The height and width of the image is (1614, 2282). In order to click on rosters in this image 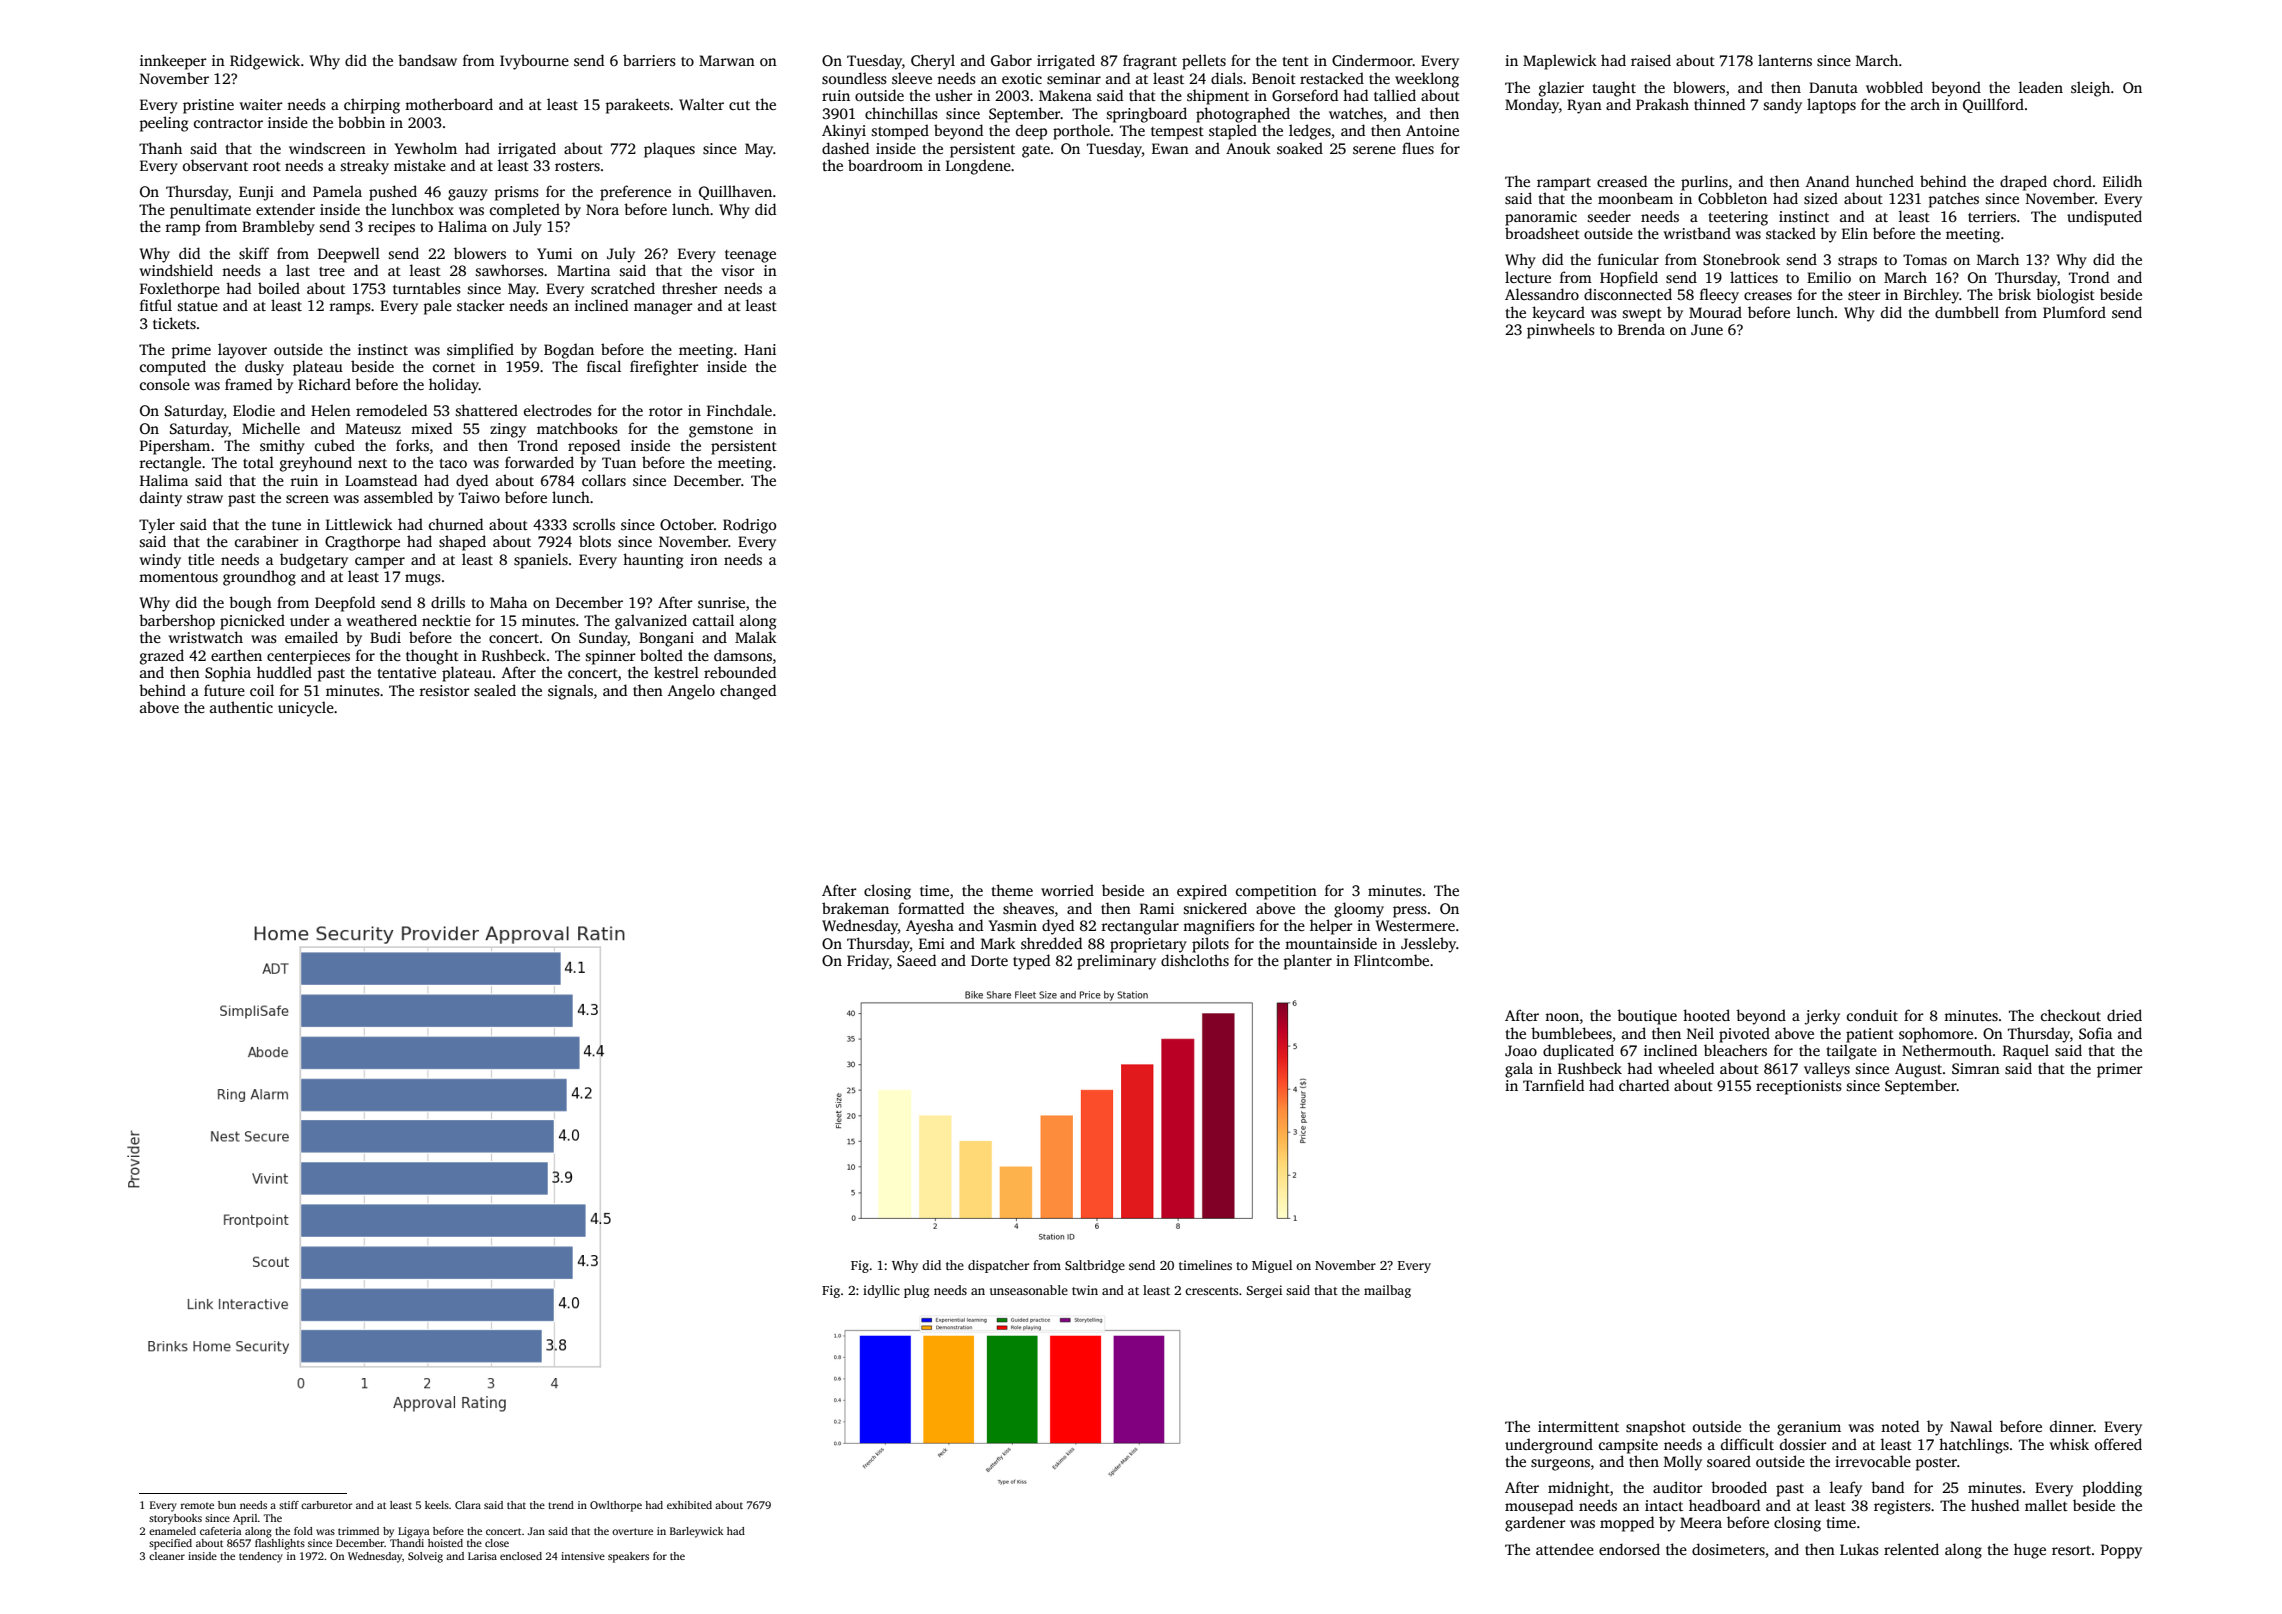, I will do `click(577, 166)`.
